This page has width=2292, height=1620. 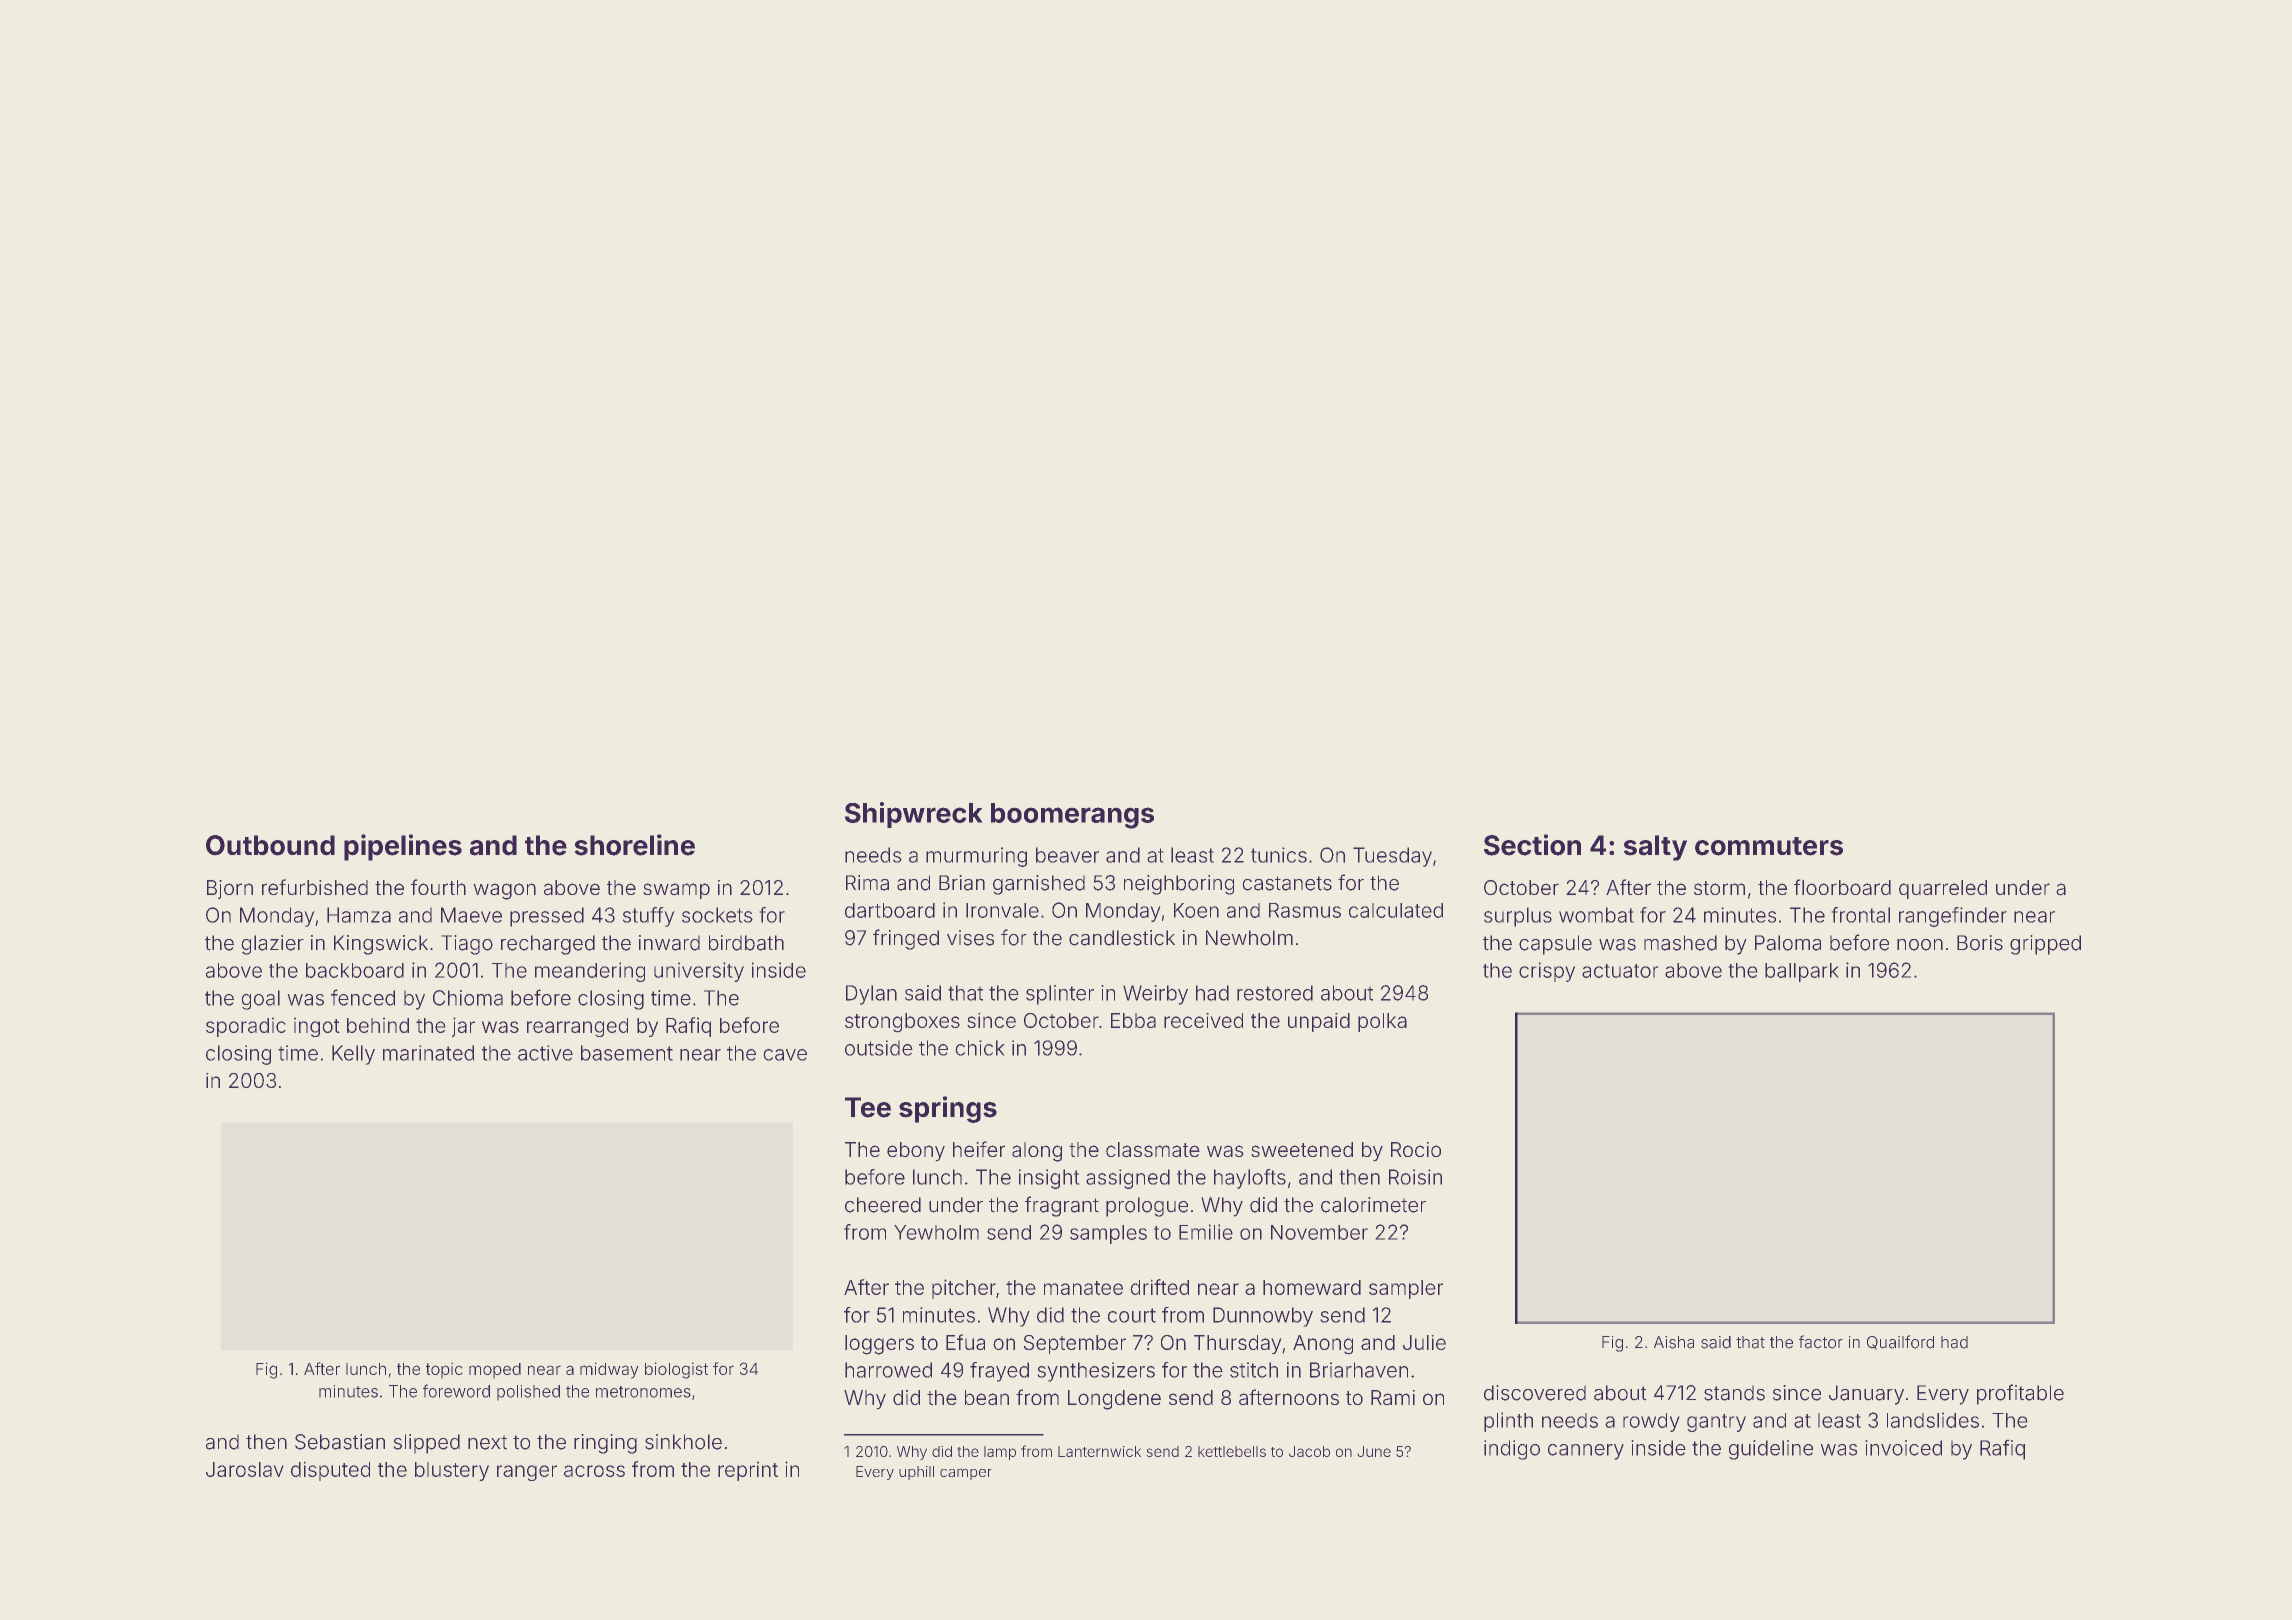 I want to click on Jaroslav, so click(x=245, y=1469).
